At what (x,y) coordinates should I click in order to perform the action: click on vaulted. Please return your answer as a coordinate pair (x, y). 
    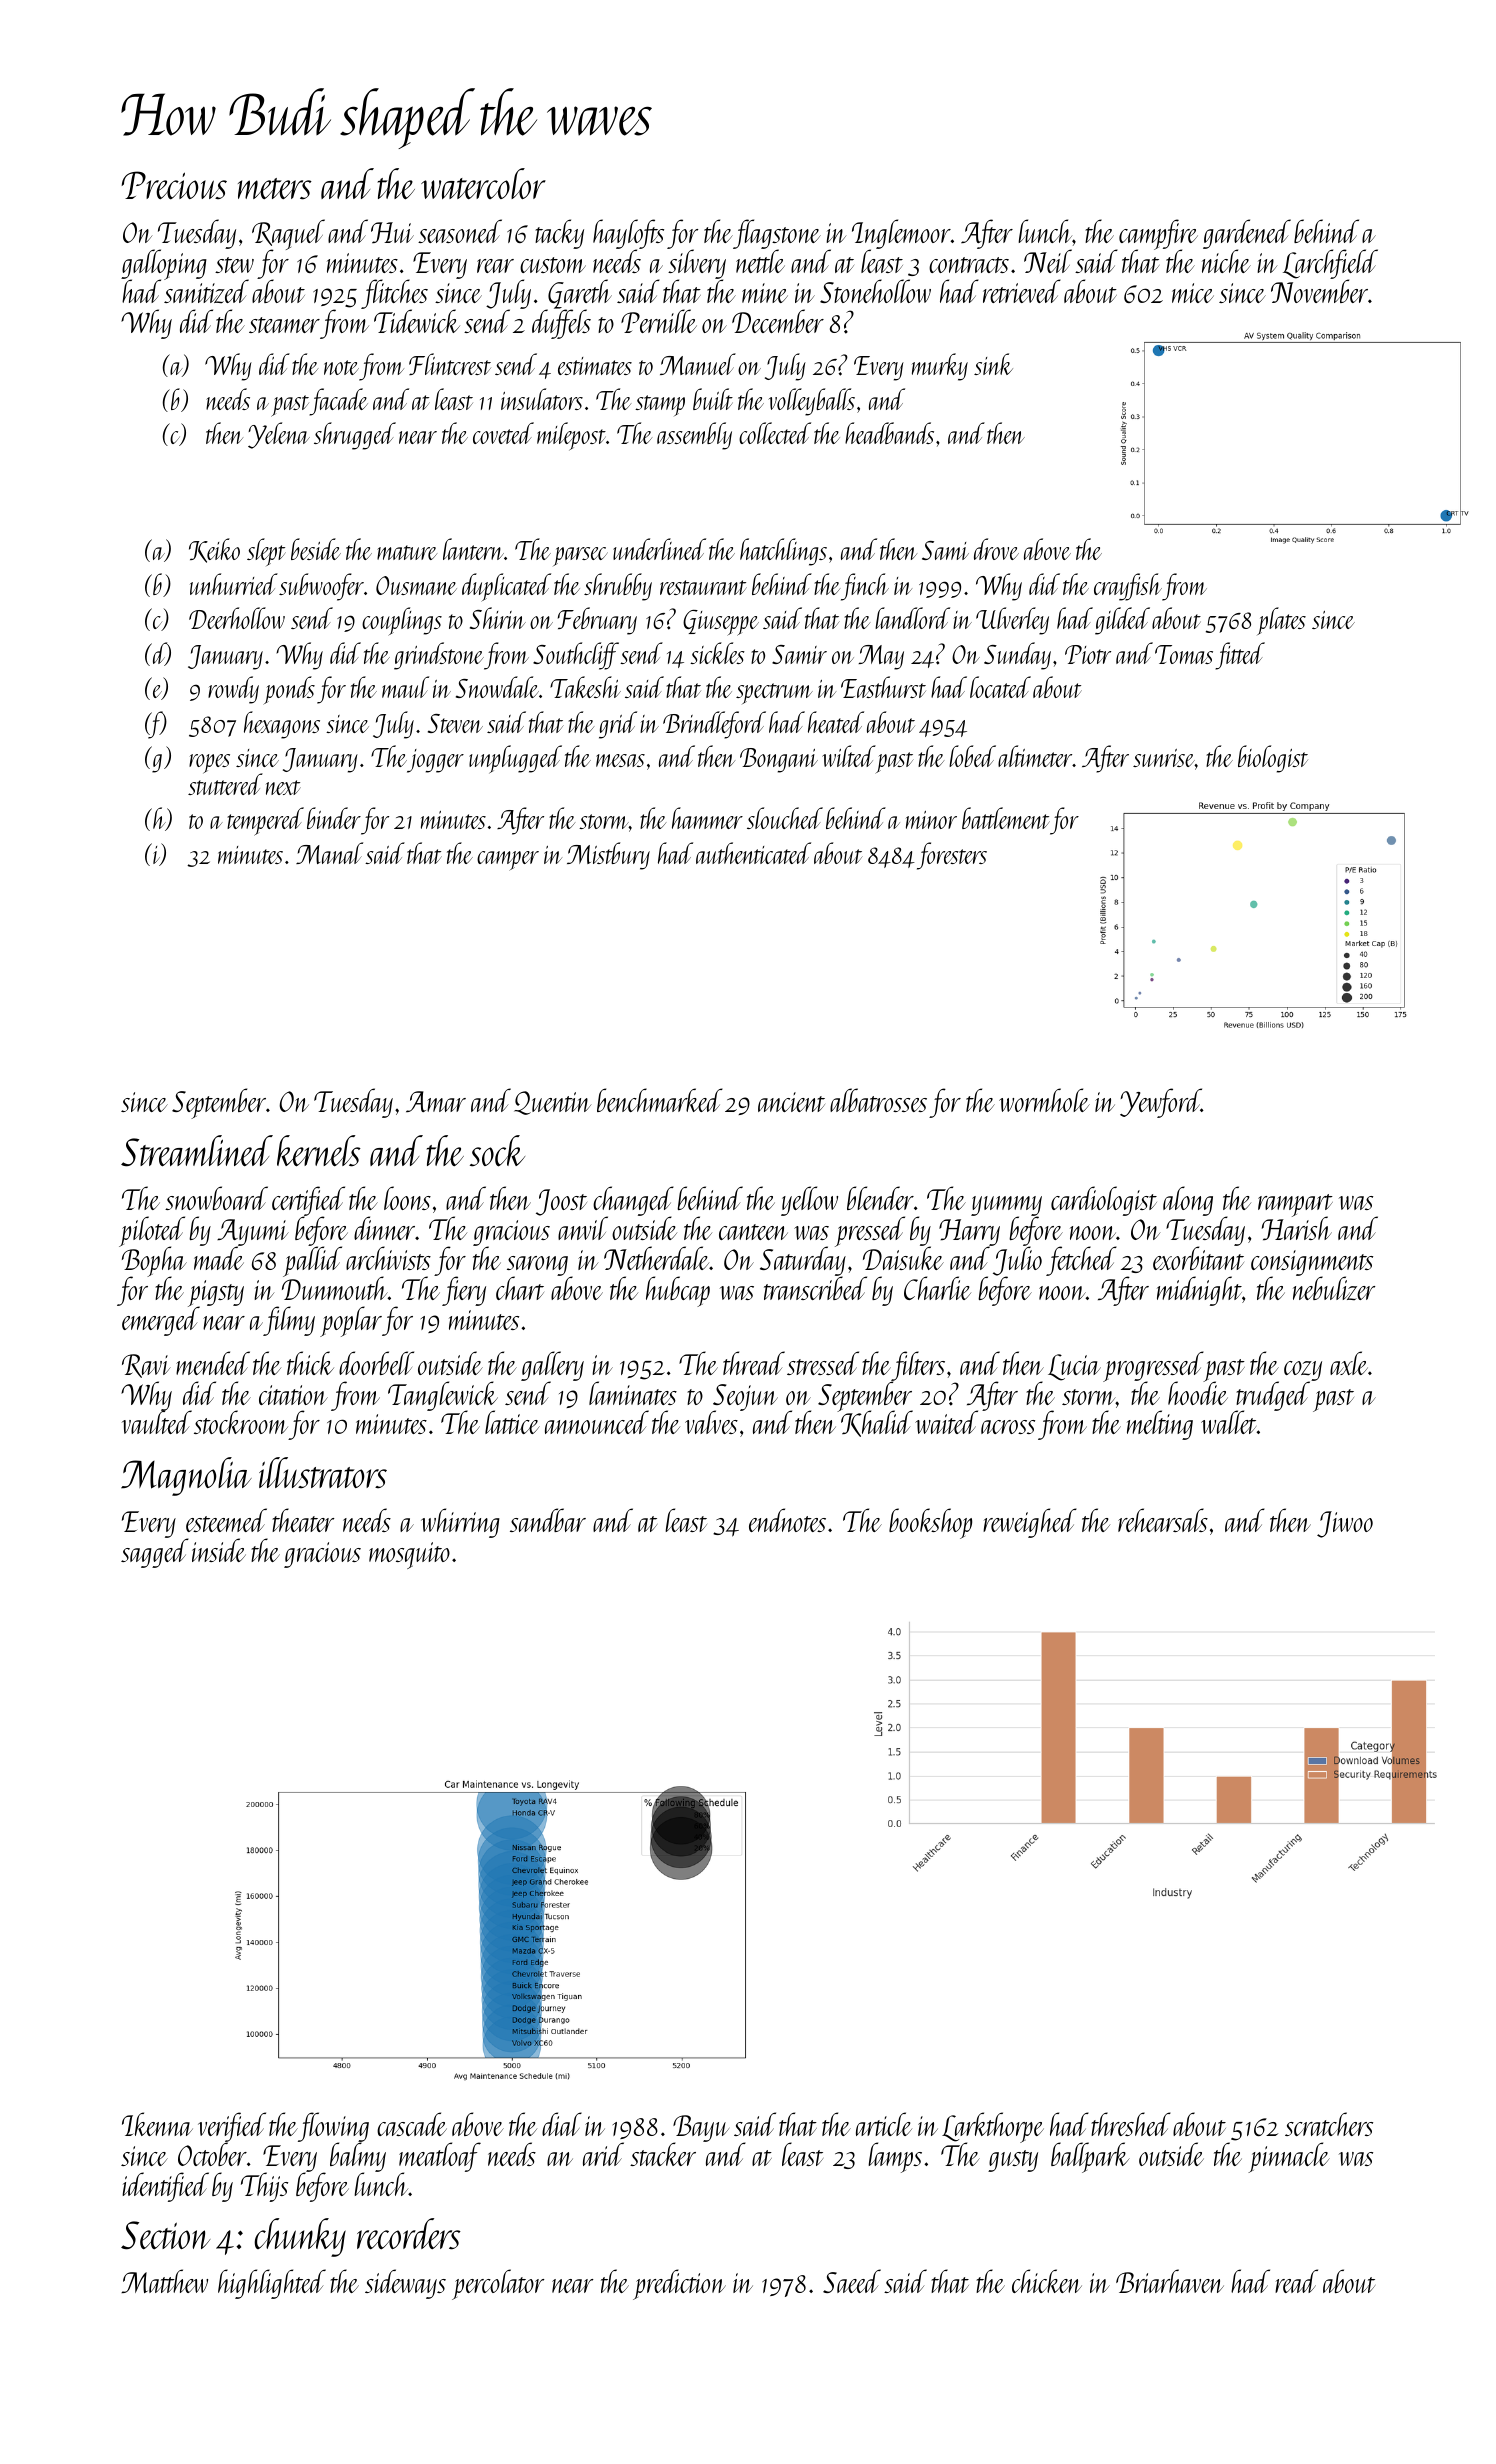
    Looking at the image, I should click on (157, 1422).
